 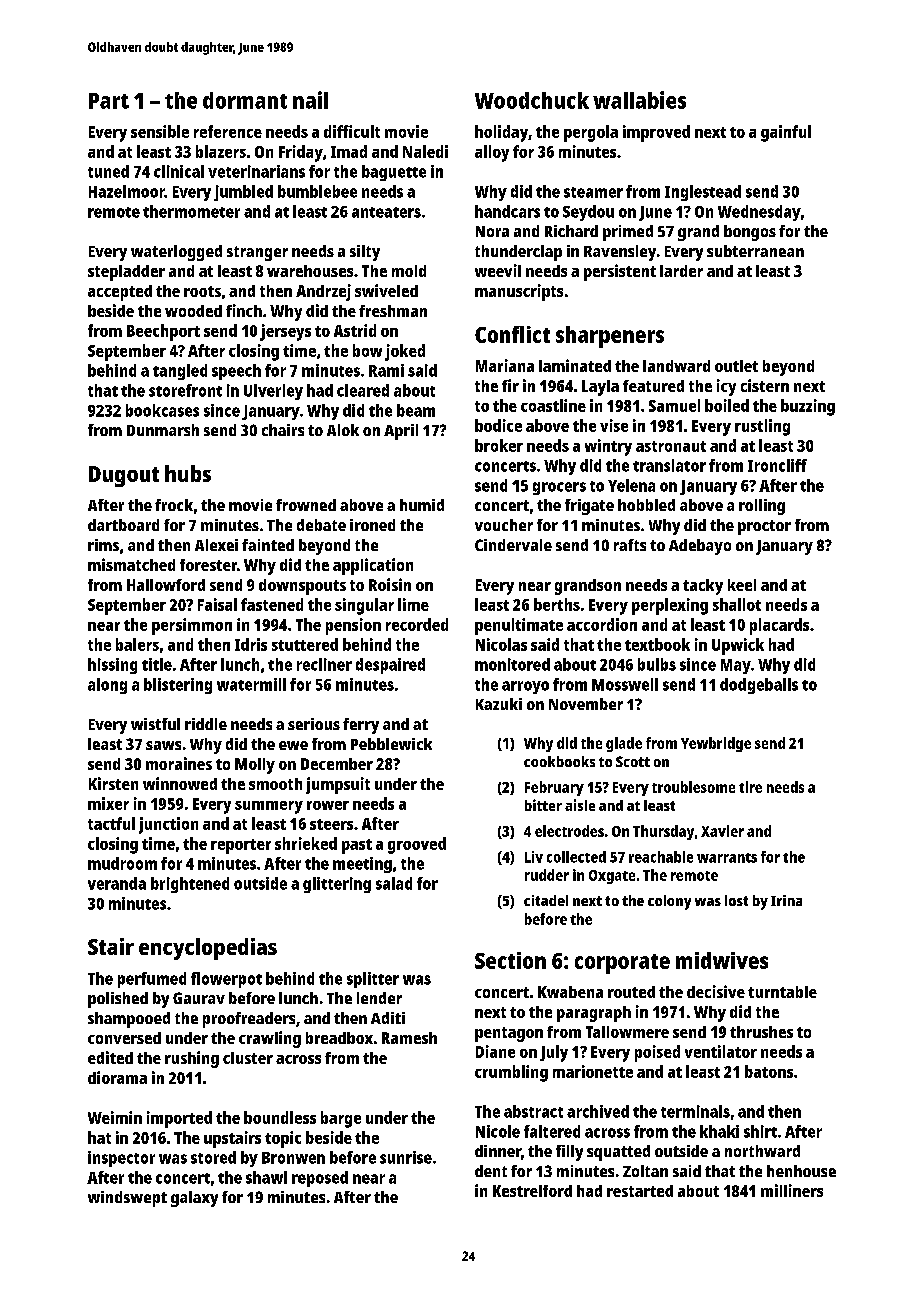 I want to click on speech, so click(x=236, y=372).
